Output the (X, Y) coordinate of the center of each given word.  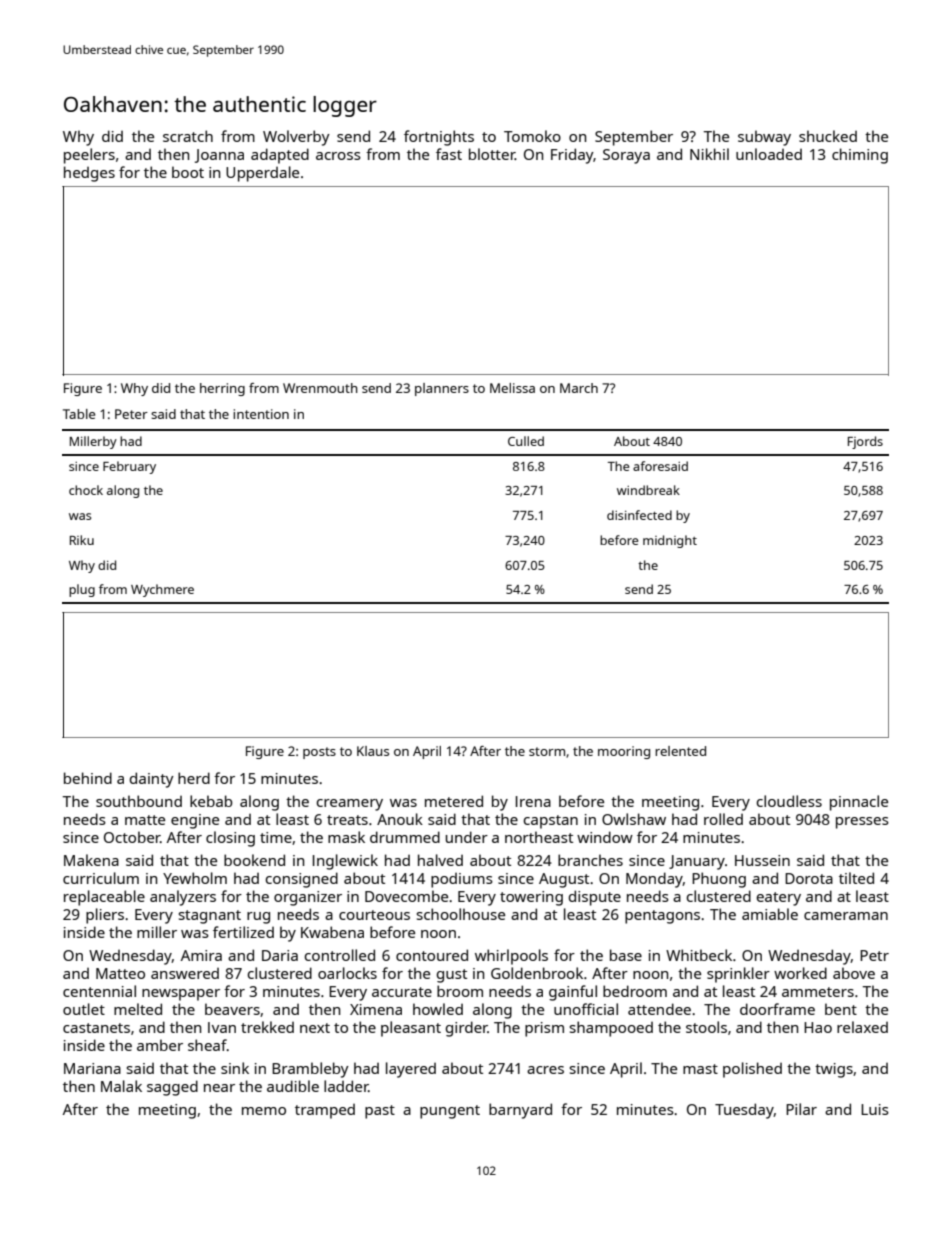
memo (264, 1111)
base (626, 955)
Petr (874, 955)
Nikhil (709, 154)
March (579, 388)
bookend (254, 860)
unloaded (769, 154)
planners (442, 389)
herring (222, 389)
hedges (89, 174)
